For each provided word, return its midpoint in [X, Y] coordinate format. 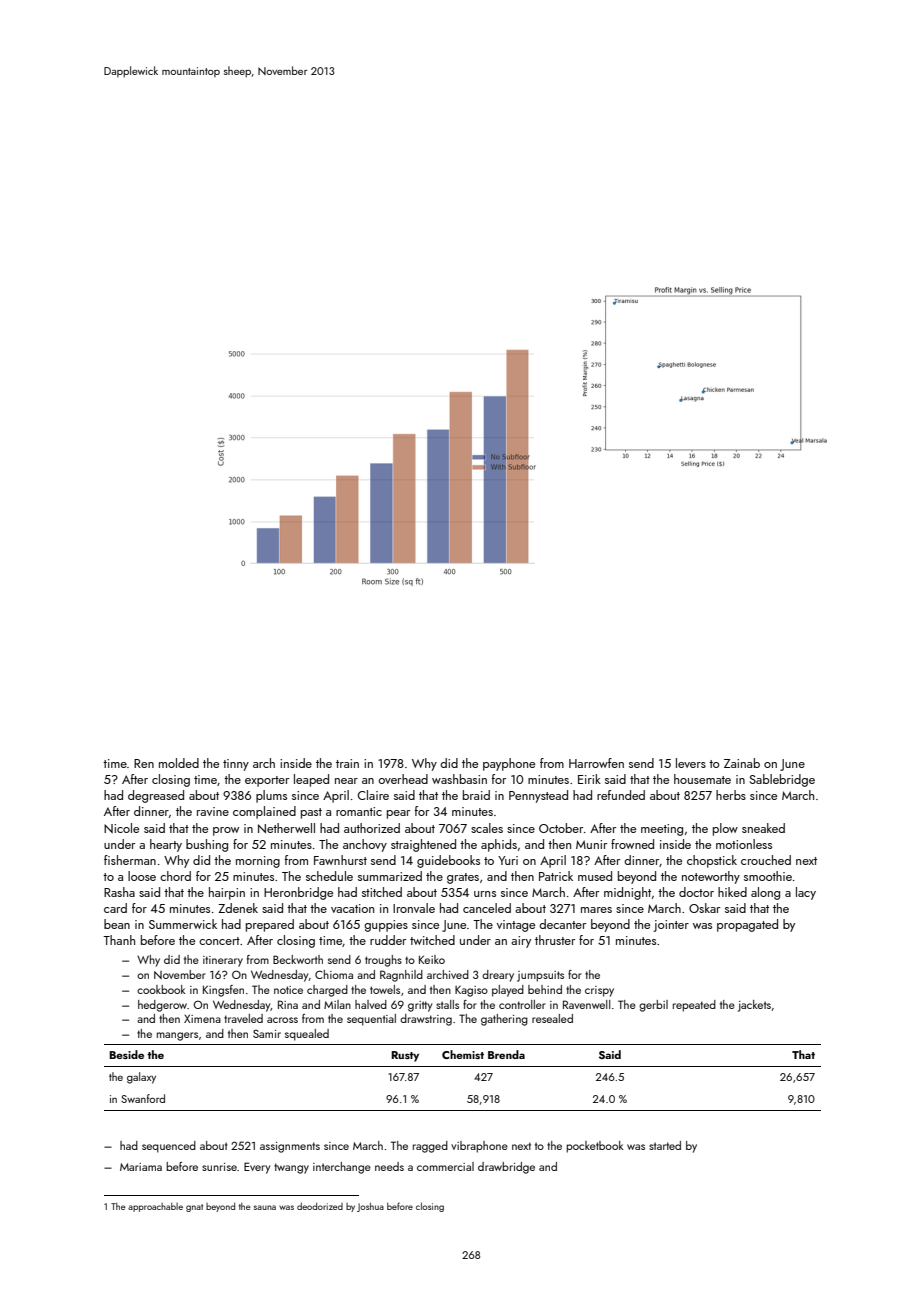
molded [179, 763]
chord [175, 876]
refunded [621, 795]
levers [691, 763]
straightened [423, 845]
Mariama [141, 1167]
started [665, 1145]
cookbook [161, 989]
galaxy [141, 1078]
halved [371, 1004]
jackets [754, 1006]
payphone [509, 764]
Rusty [405, 1056]
